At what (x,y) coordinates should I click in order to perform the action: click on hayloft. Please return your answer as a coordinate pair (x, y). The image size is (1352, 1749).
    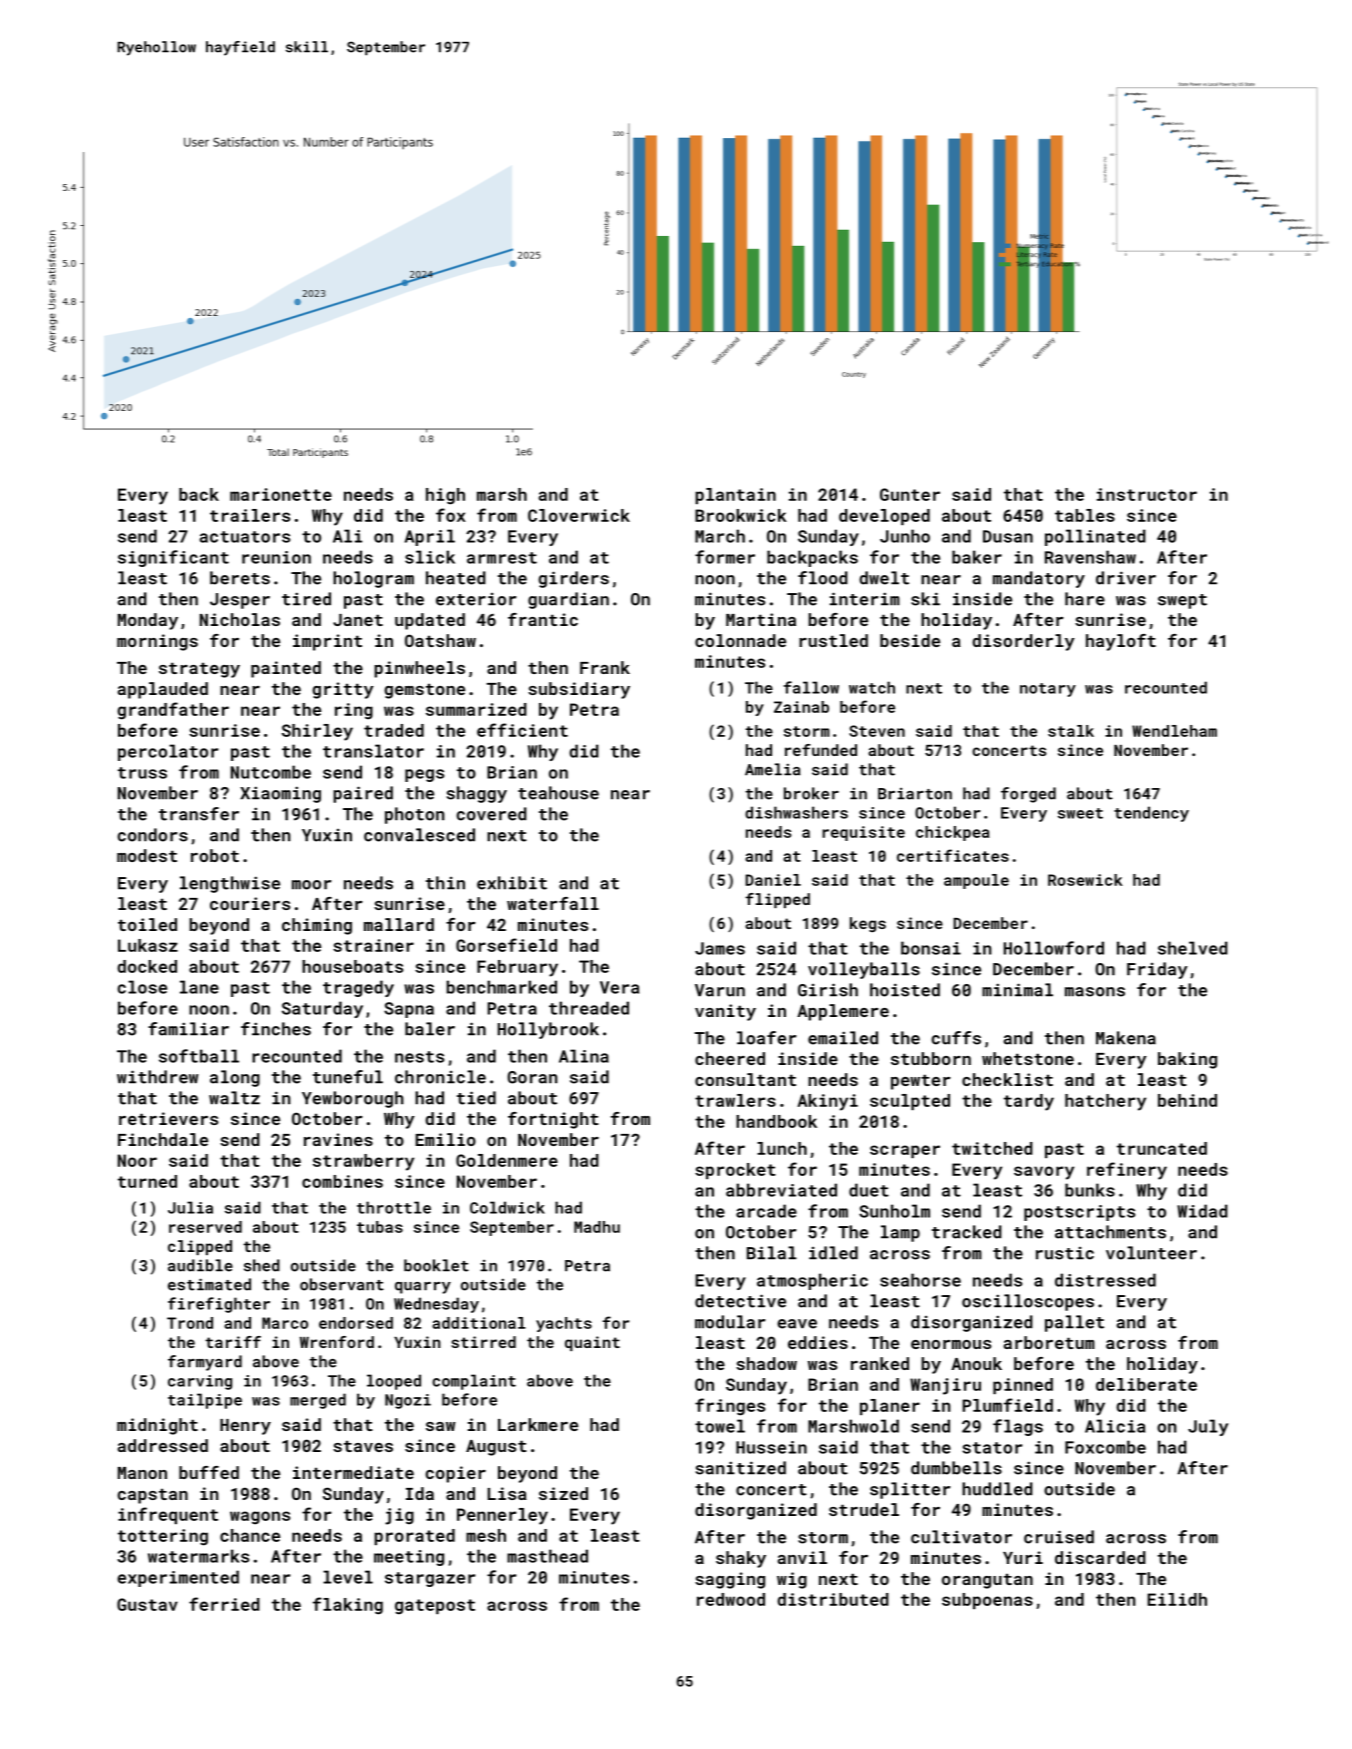
    Looking at the image, I should click on (1121, 642).
